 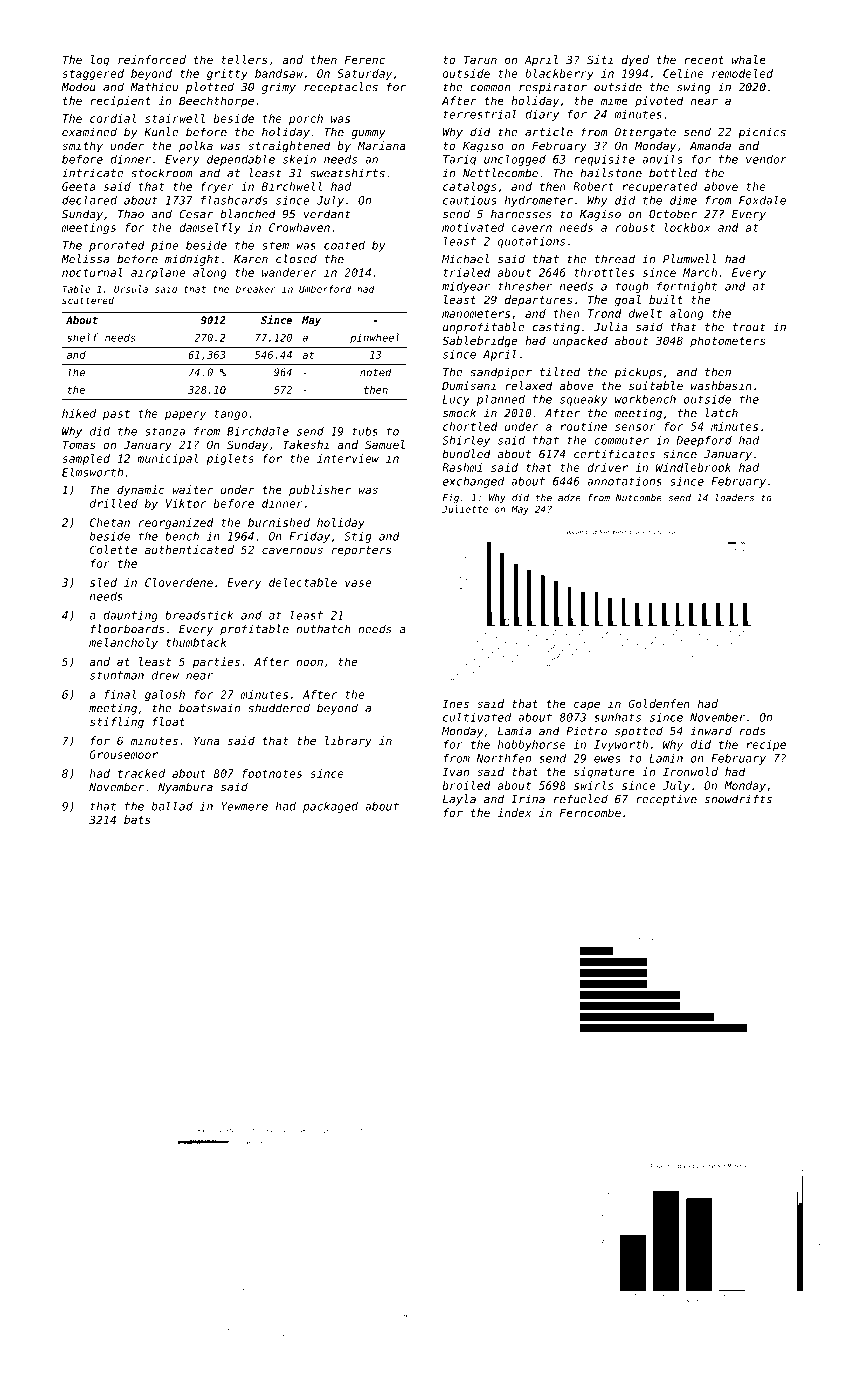 I want to click on receptacles, so click(x=341, y=88).
